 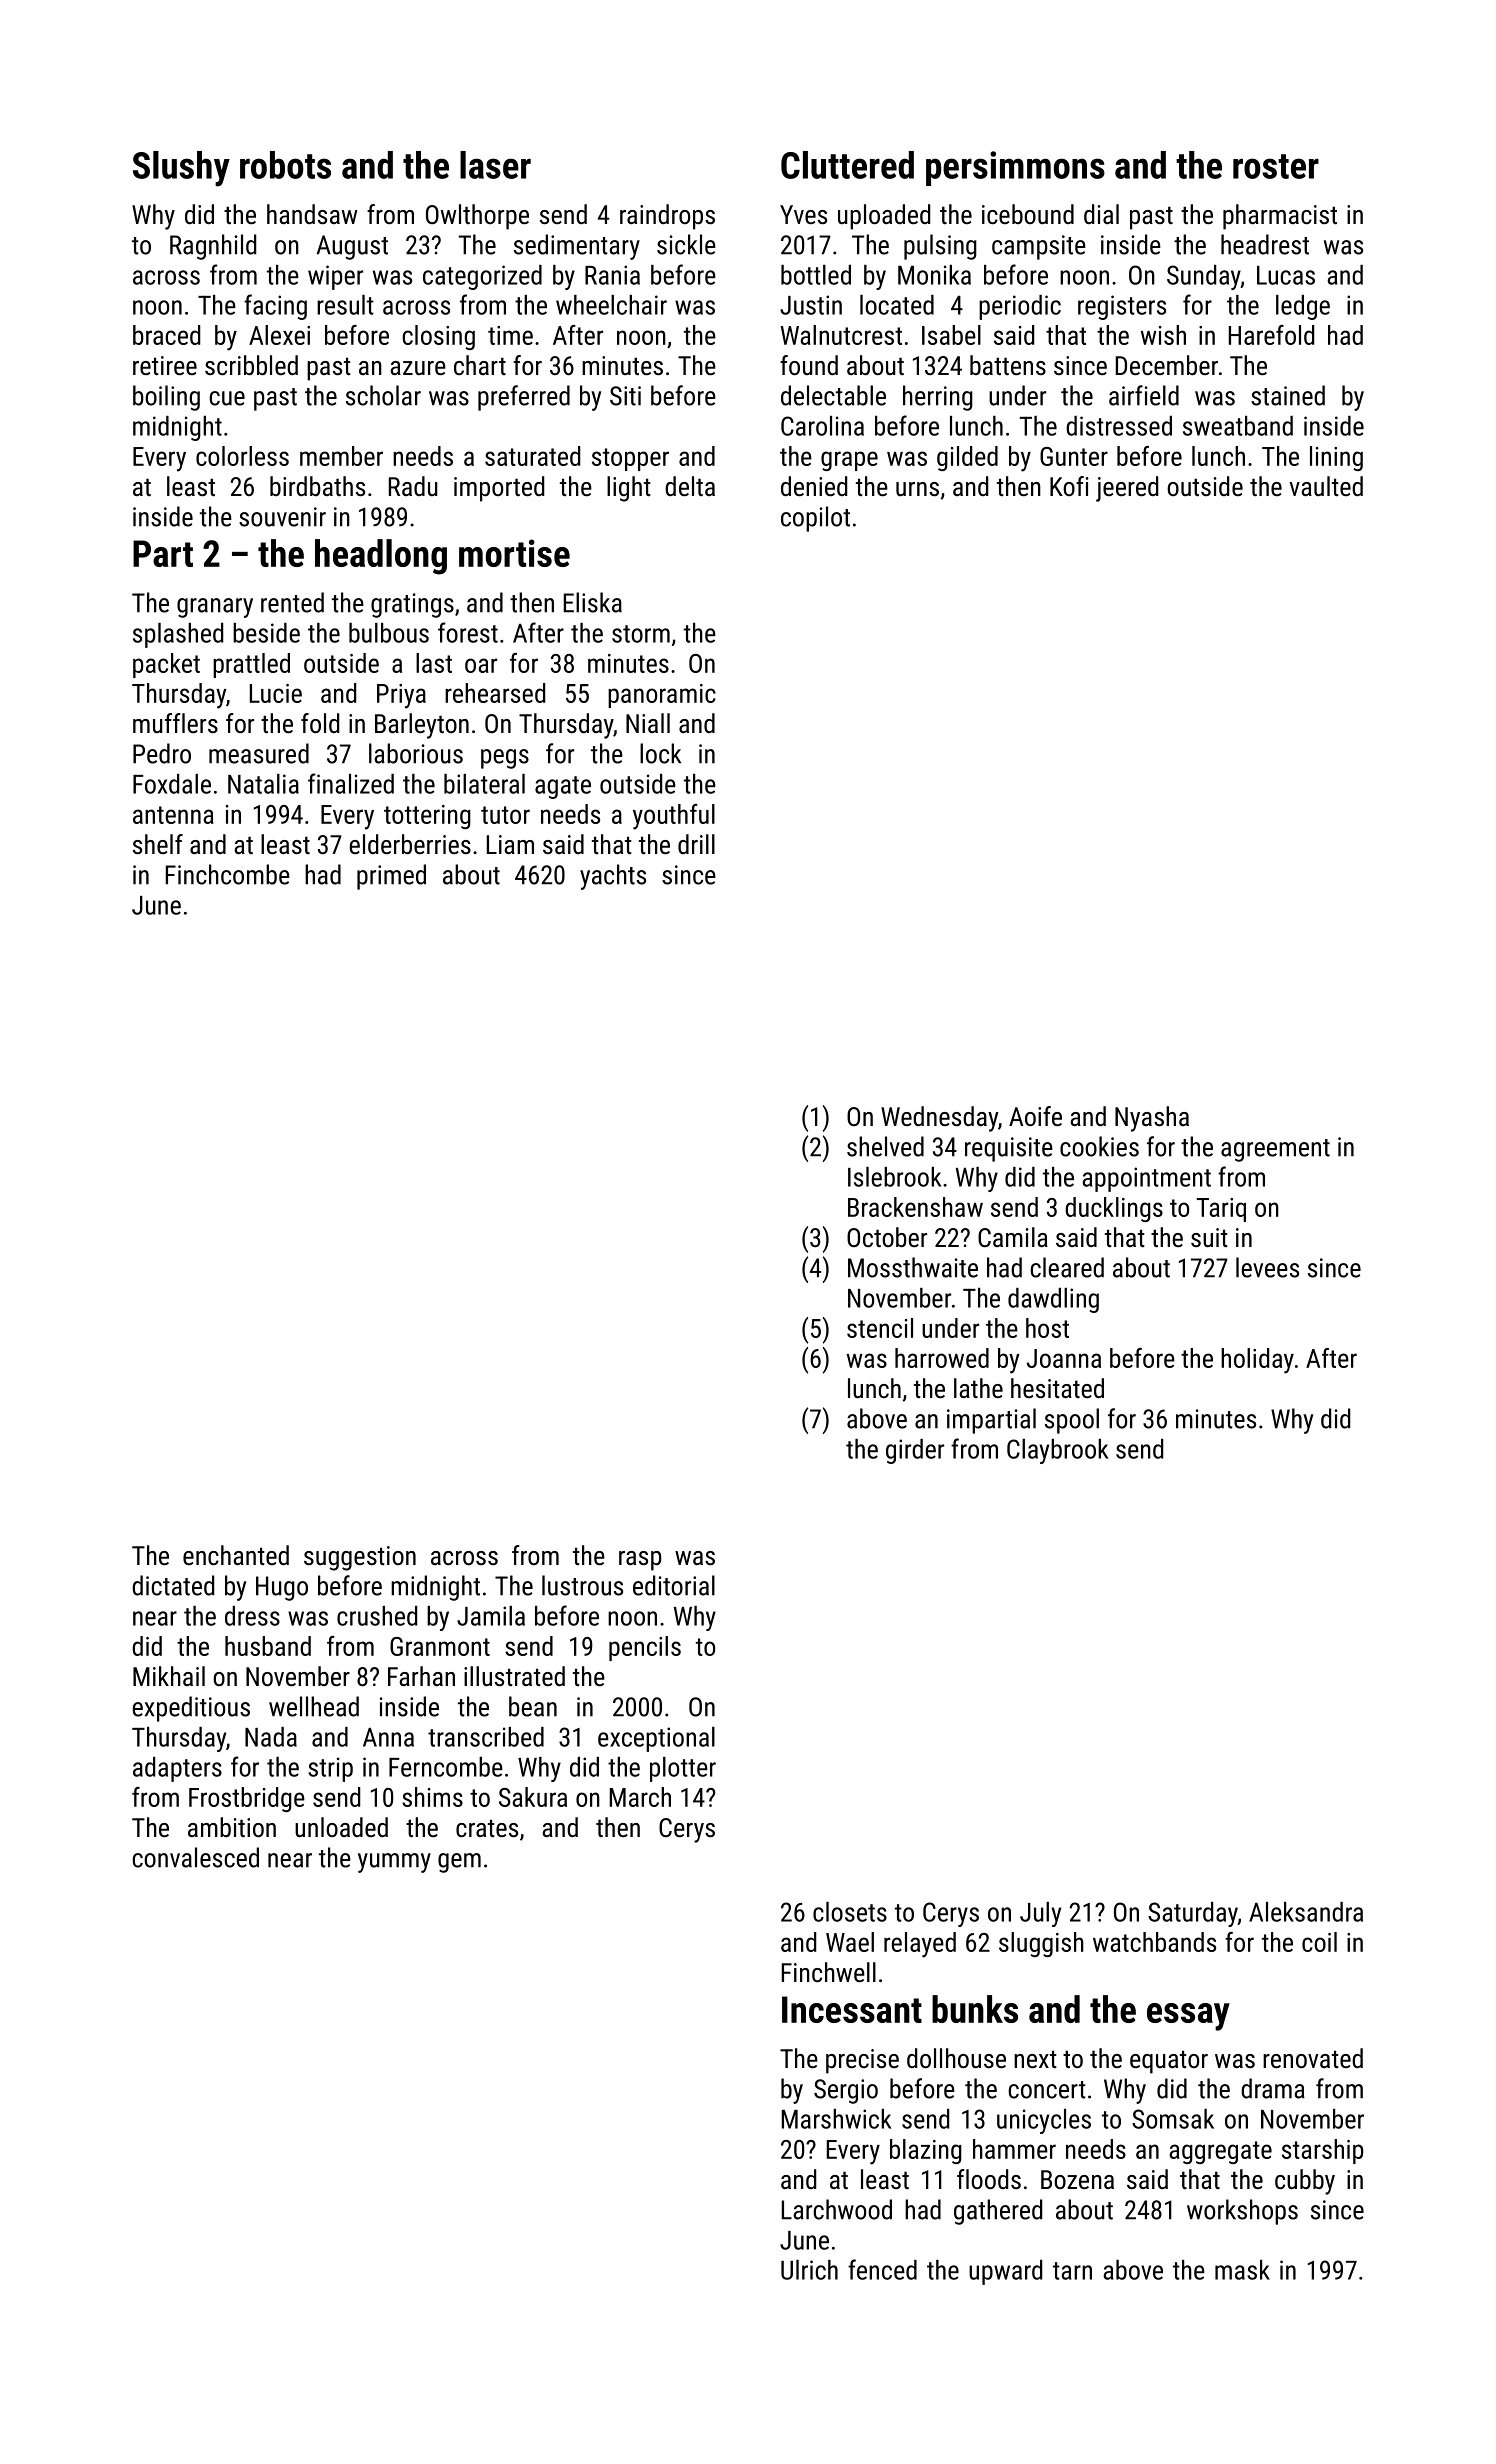 What do you see at coordinates (1276, 166) in the screenshot?
I see `roster` at bounding box center [1276, 166].
